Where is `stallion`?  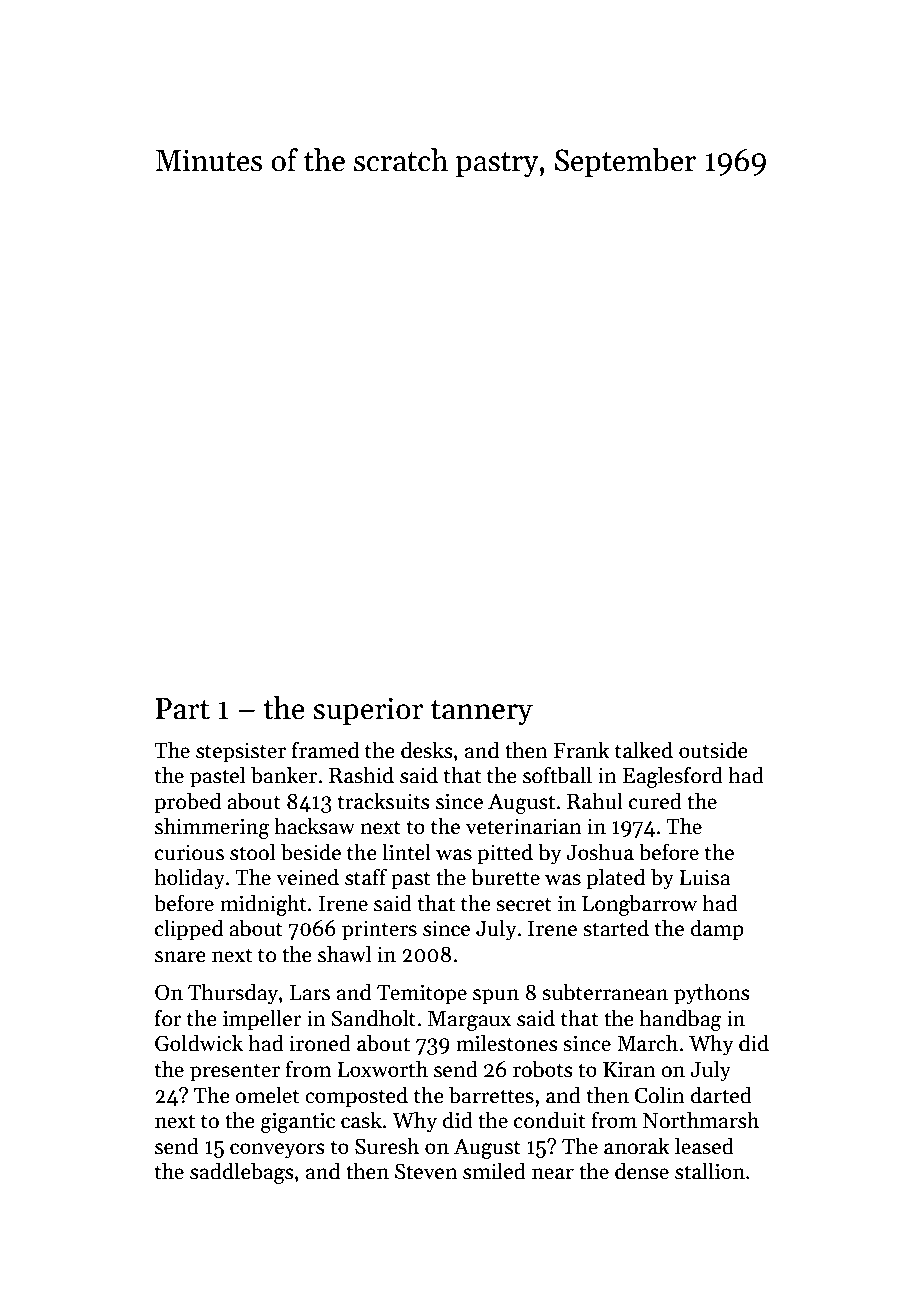 stallion is located at coordinates (710, 1171).
